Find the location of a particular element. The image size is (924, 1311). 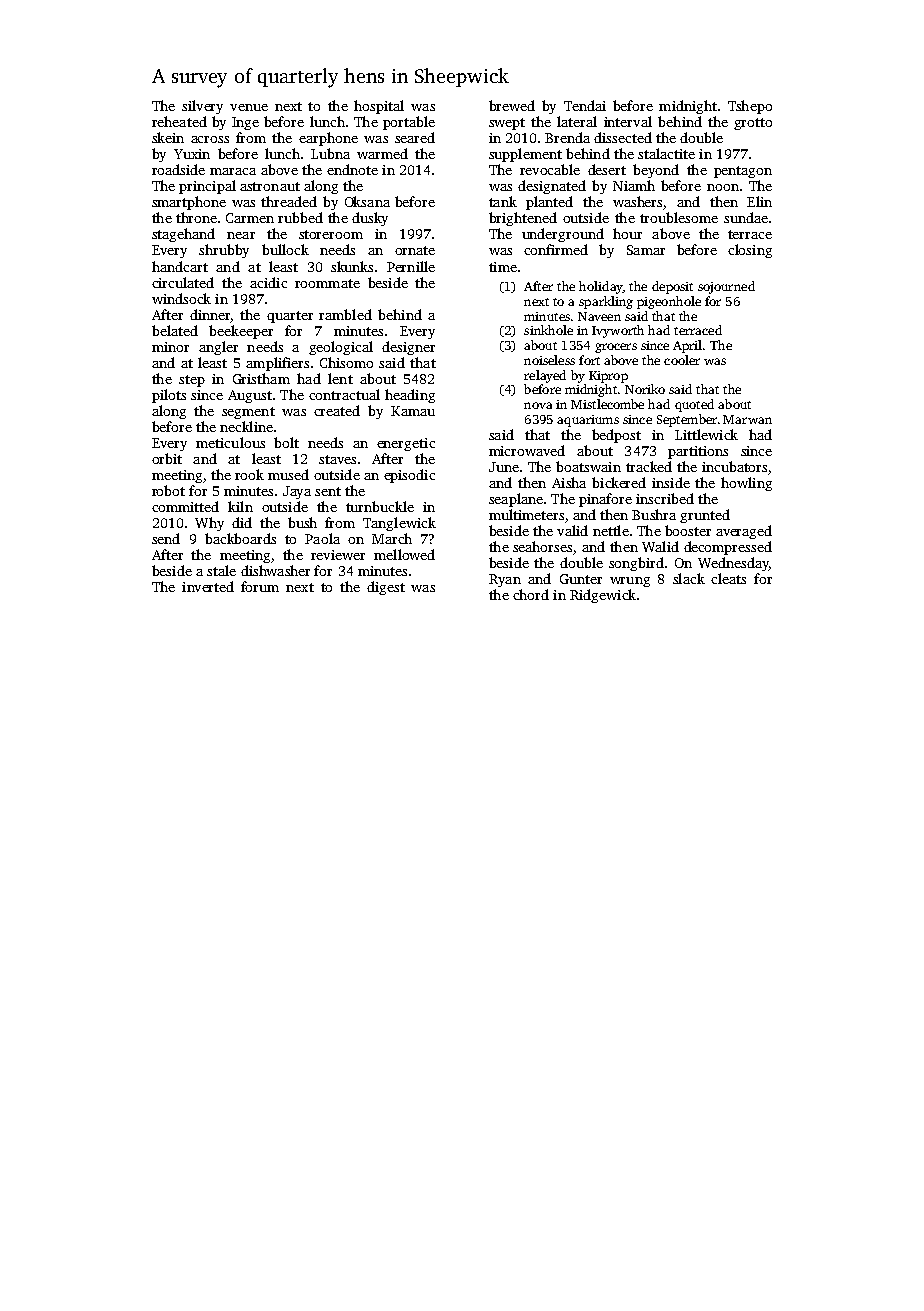

hospital is located at coordinates (379, 107).
